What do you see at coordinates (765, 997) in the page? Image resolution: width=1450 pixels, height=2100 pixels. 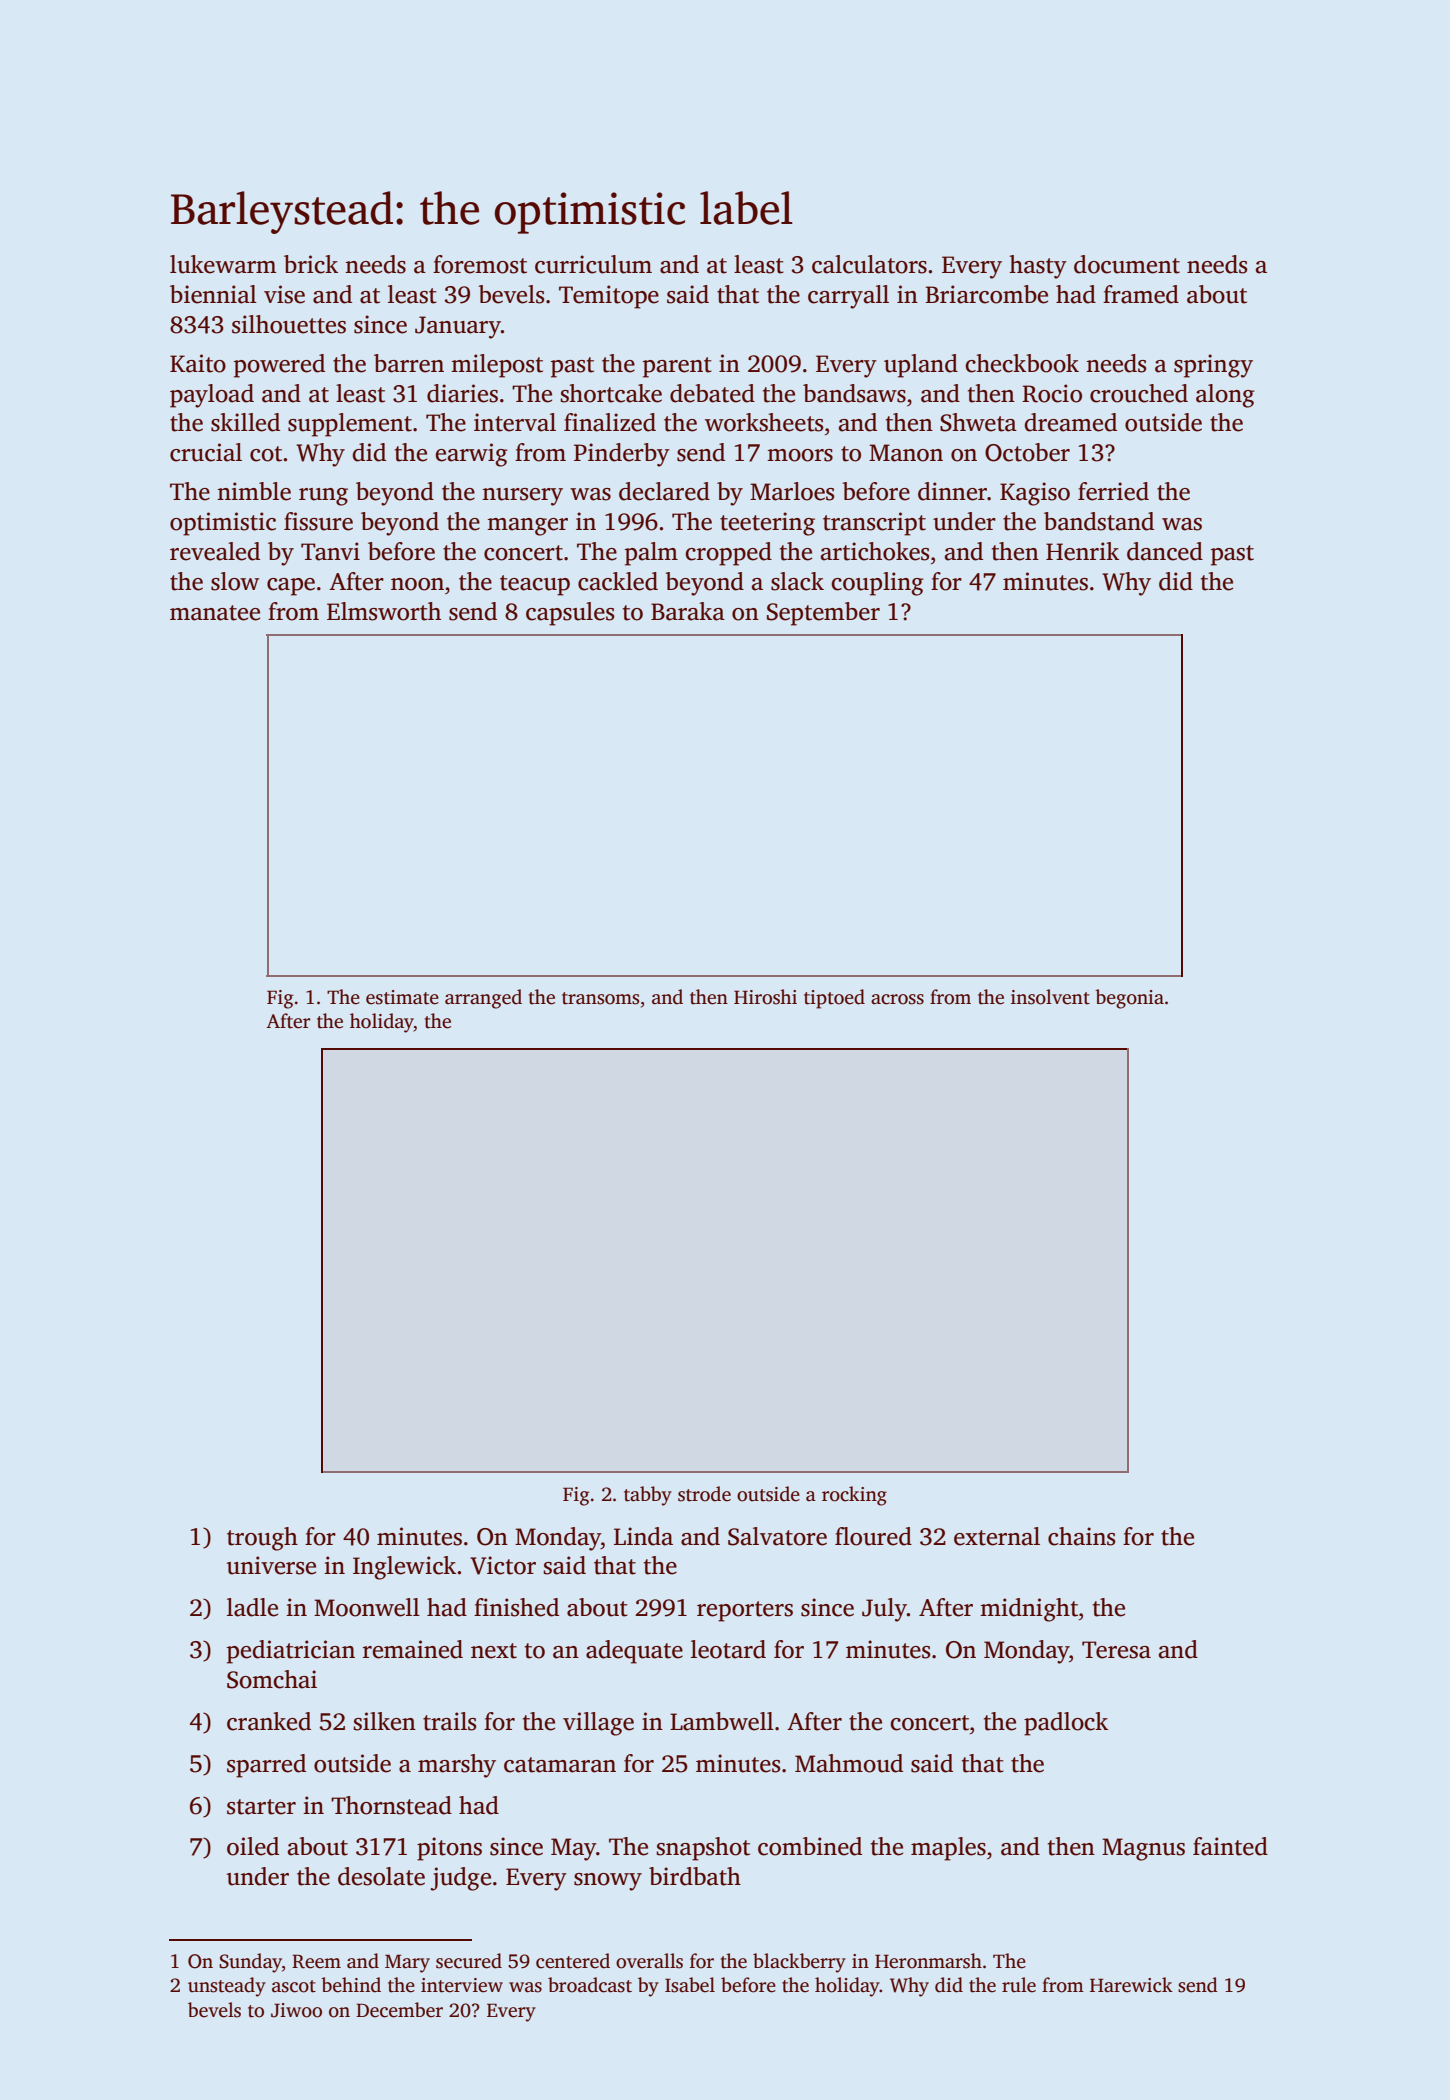 I see `Hiroshi` at bounding box center [765, 997].
